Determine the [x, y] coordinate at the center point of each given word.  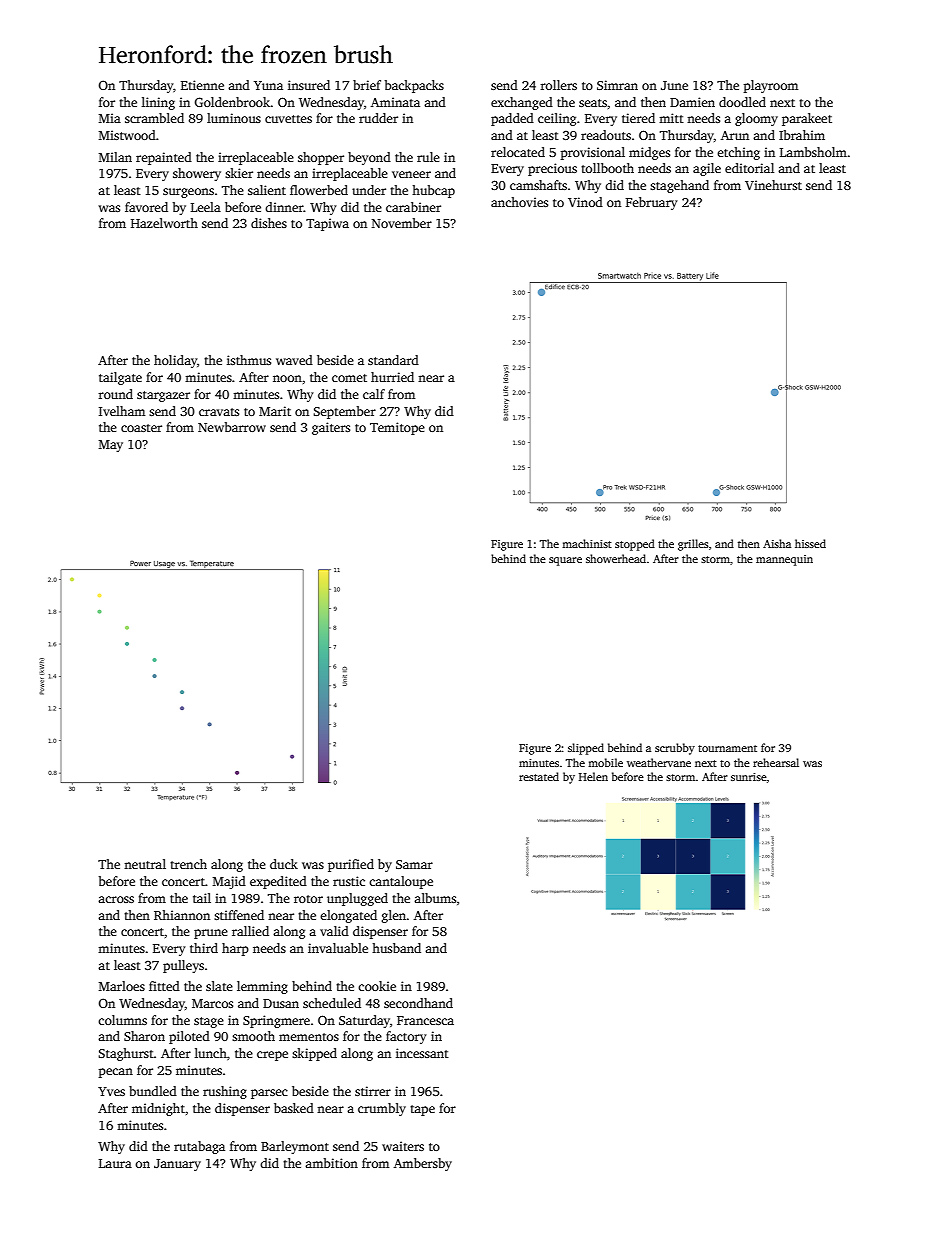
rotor [308, 899]
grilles [693, 545]
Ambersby [423, 1164]
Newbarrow [232, 427]
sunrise [749, 777]
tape [422, 1110]
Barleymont [295, 1147]
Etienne [202, 85]
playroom [771, 86]
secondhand [418, 1003]
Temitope [397, 428]
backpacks [414, 86]
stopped [635, 545]
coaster [141, 428]
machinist [587, 543]
